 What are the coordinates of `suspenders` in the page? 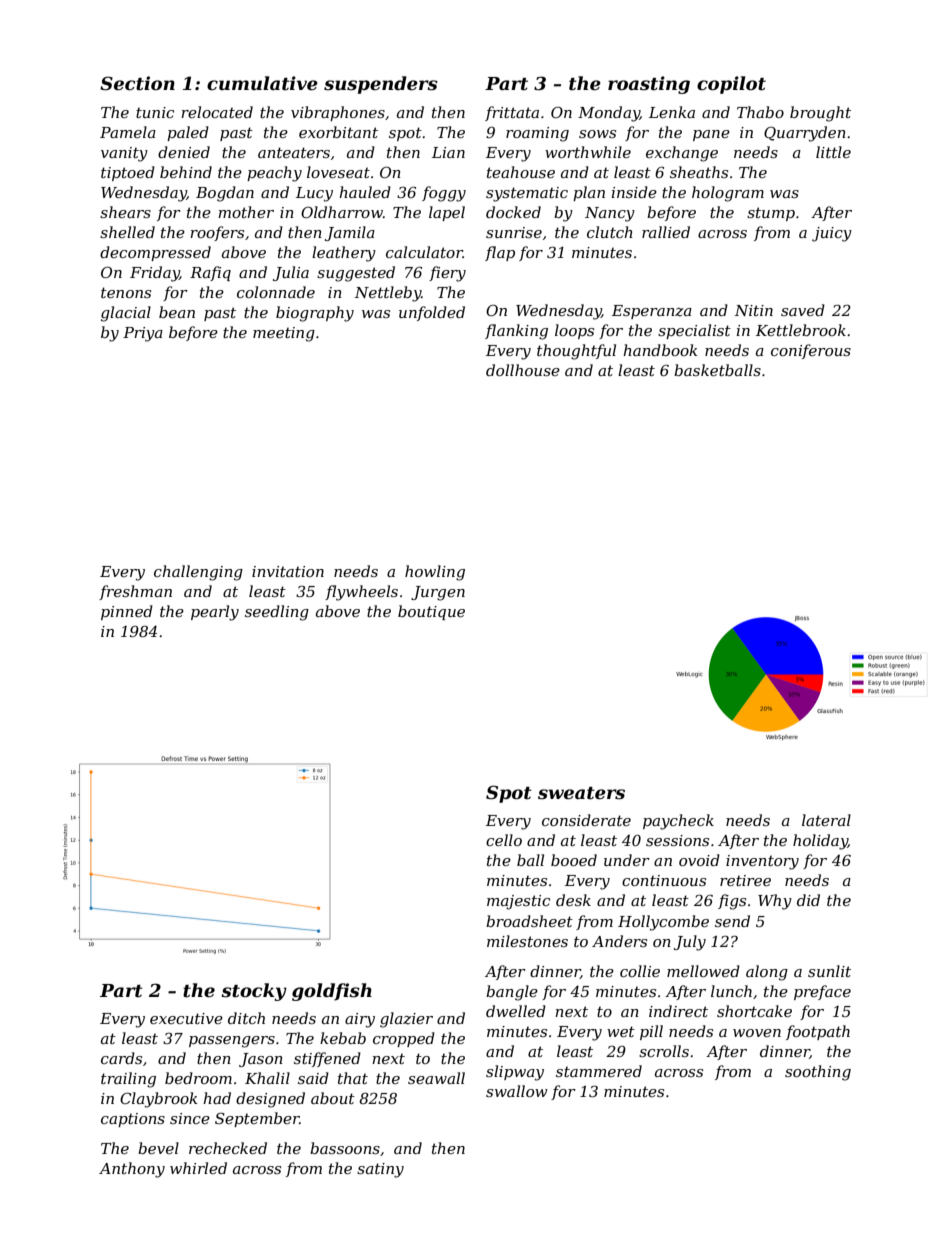 It's located at (381, 85).
